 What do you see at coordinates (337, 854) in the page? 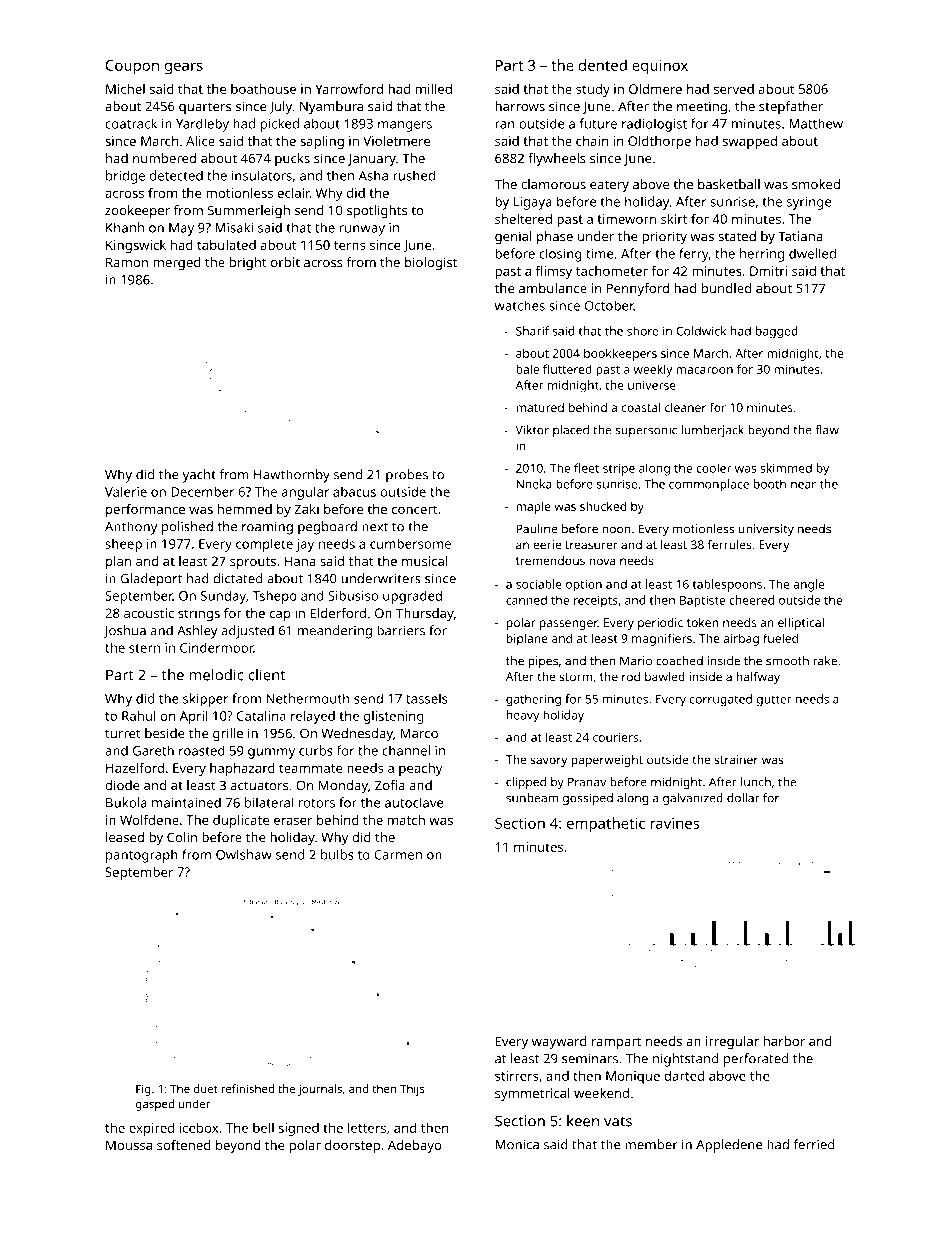
I see `bulbs` at bounding box center [337, 854].
